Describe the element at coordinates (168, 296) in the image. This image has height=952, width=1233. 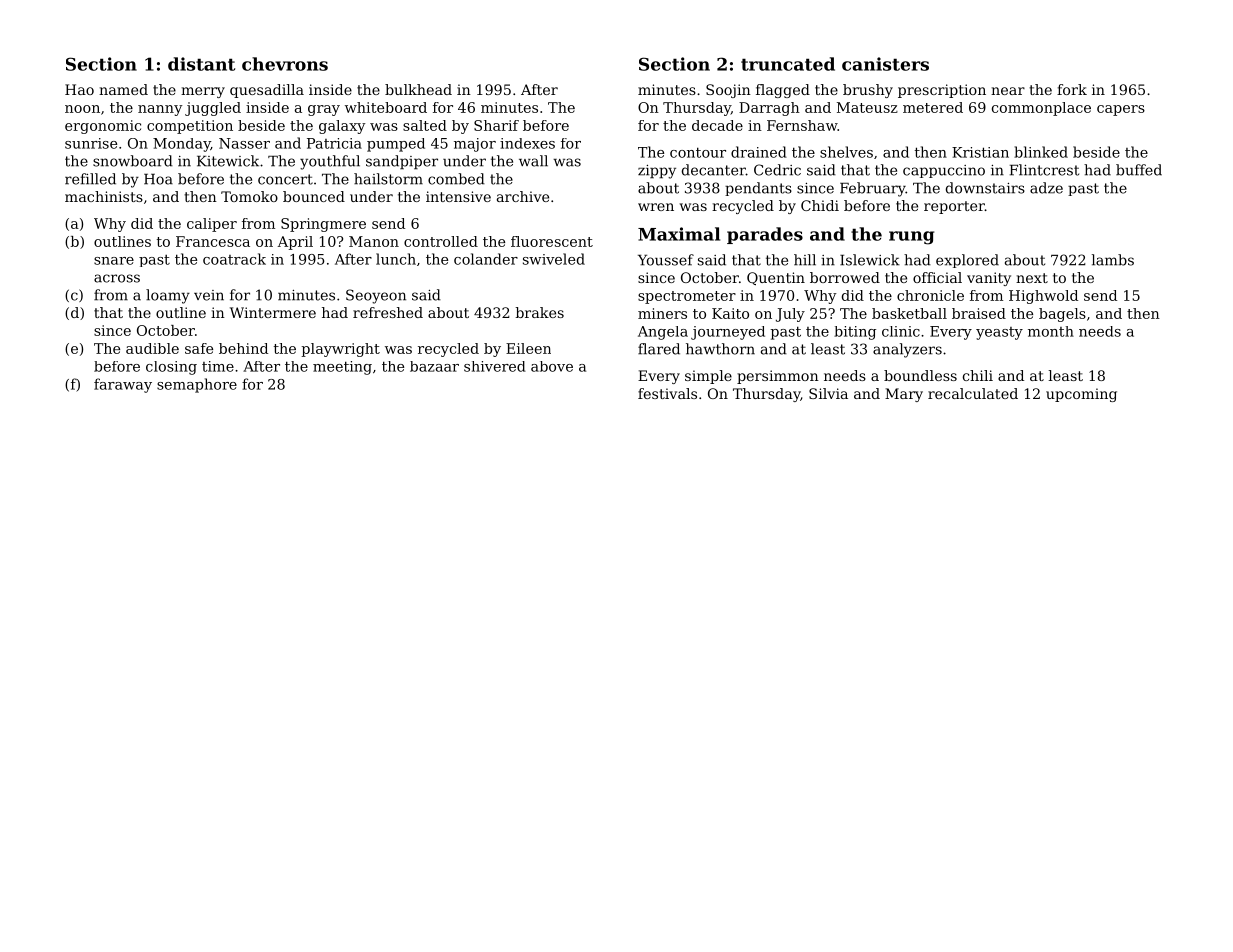
I see `loamy` at that location.
